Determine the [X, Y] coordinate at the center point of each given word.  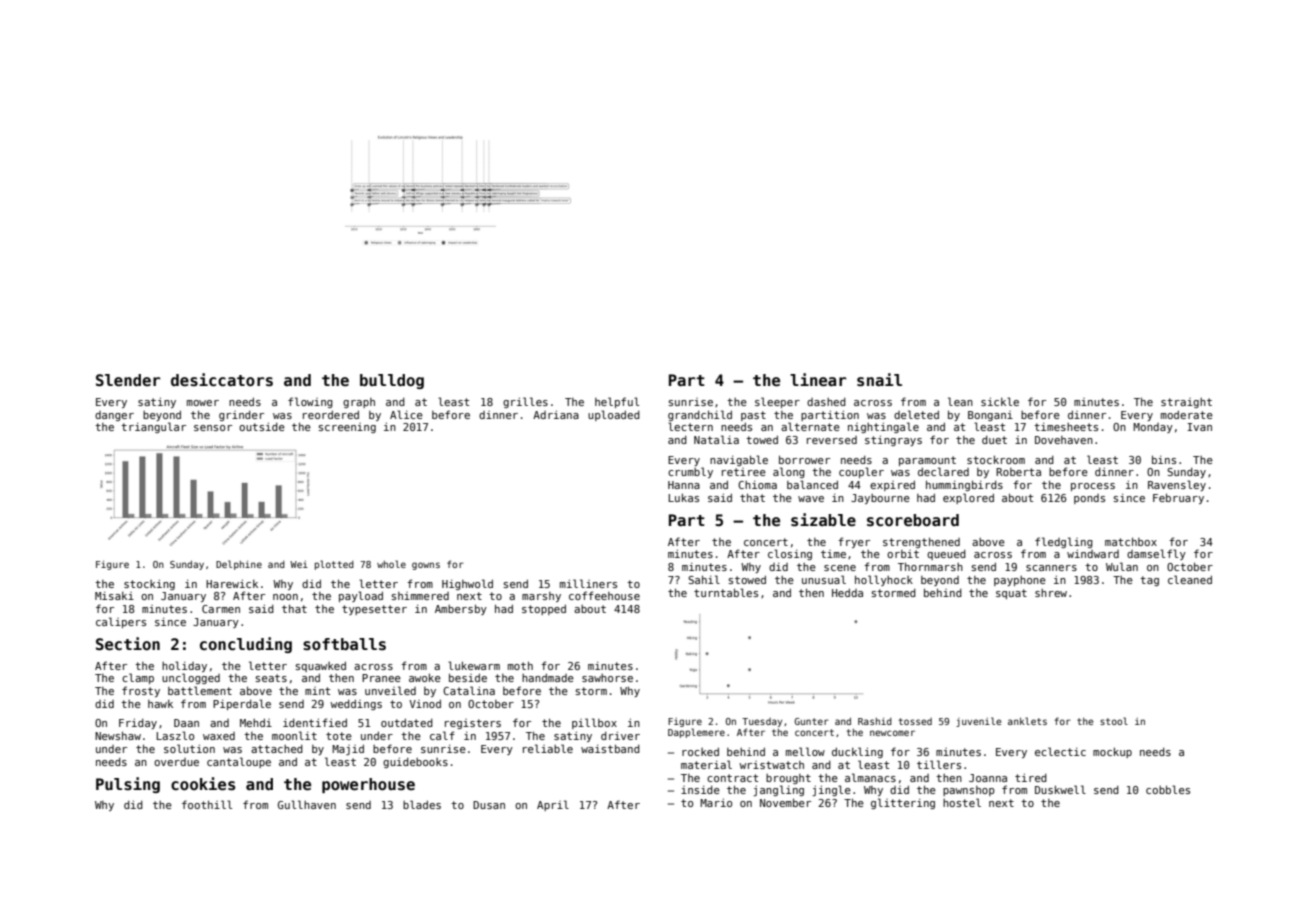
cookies [203, 784]
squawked [320, 667]
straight [1186, 403]
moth [520, 665]
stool [1114, 721]
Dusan [489, 805]
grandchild [700, 415]
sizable [823, 520]
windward [1093, 553]
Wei [299, 564]
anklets [1027, 721]
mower [203, 403]
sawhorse [607, 678]
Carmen [221, 609]
